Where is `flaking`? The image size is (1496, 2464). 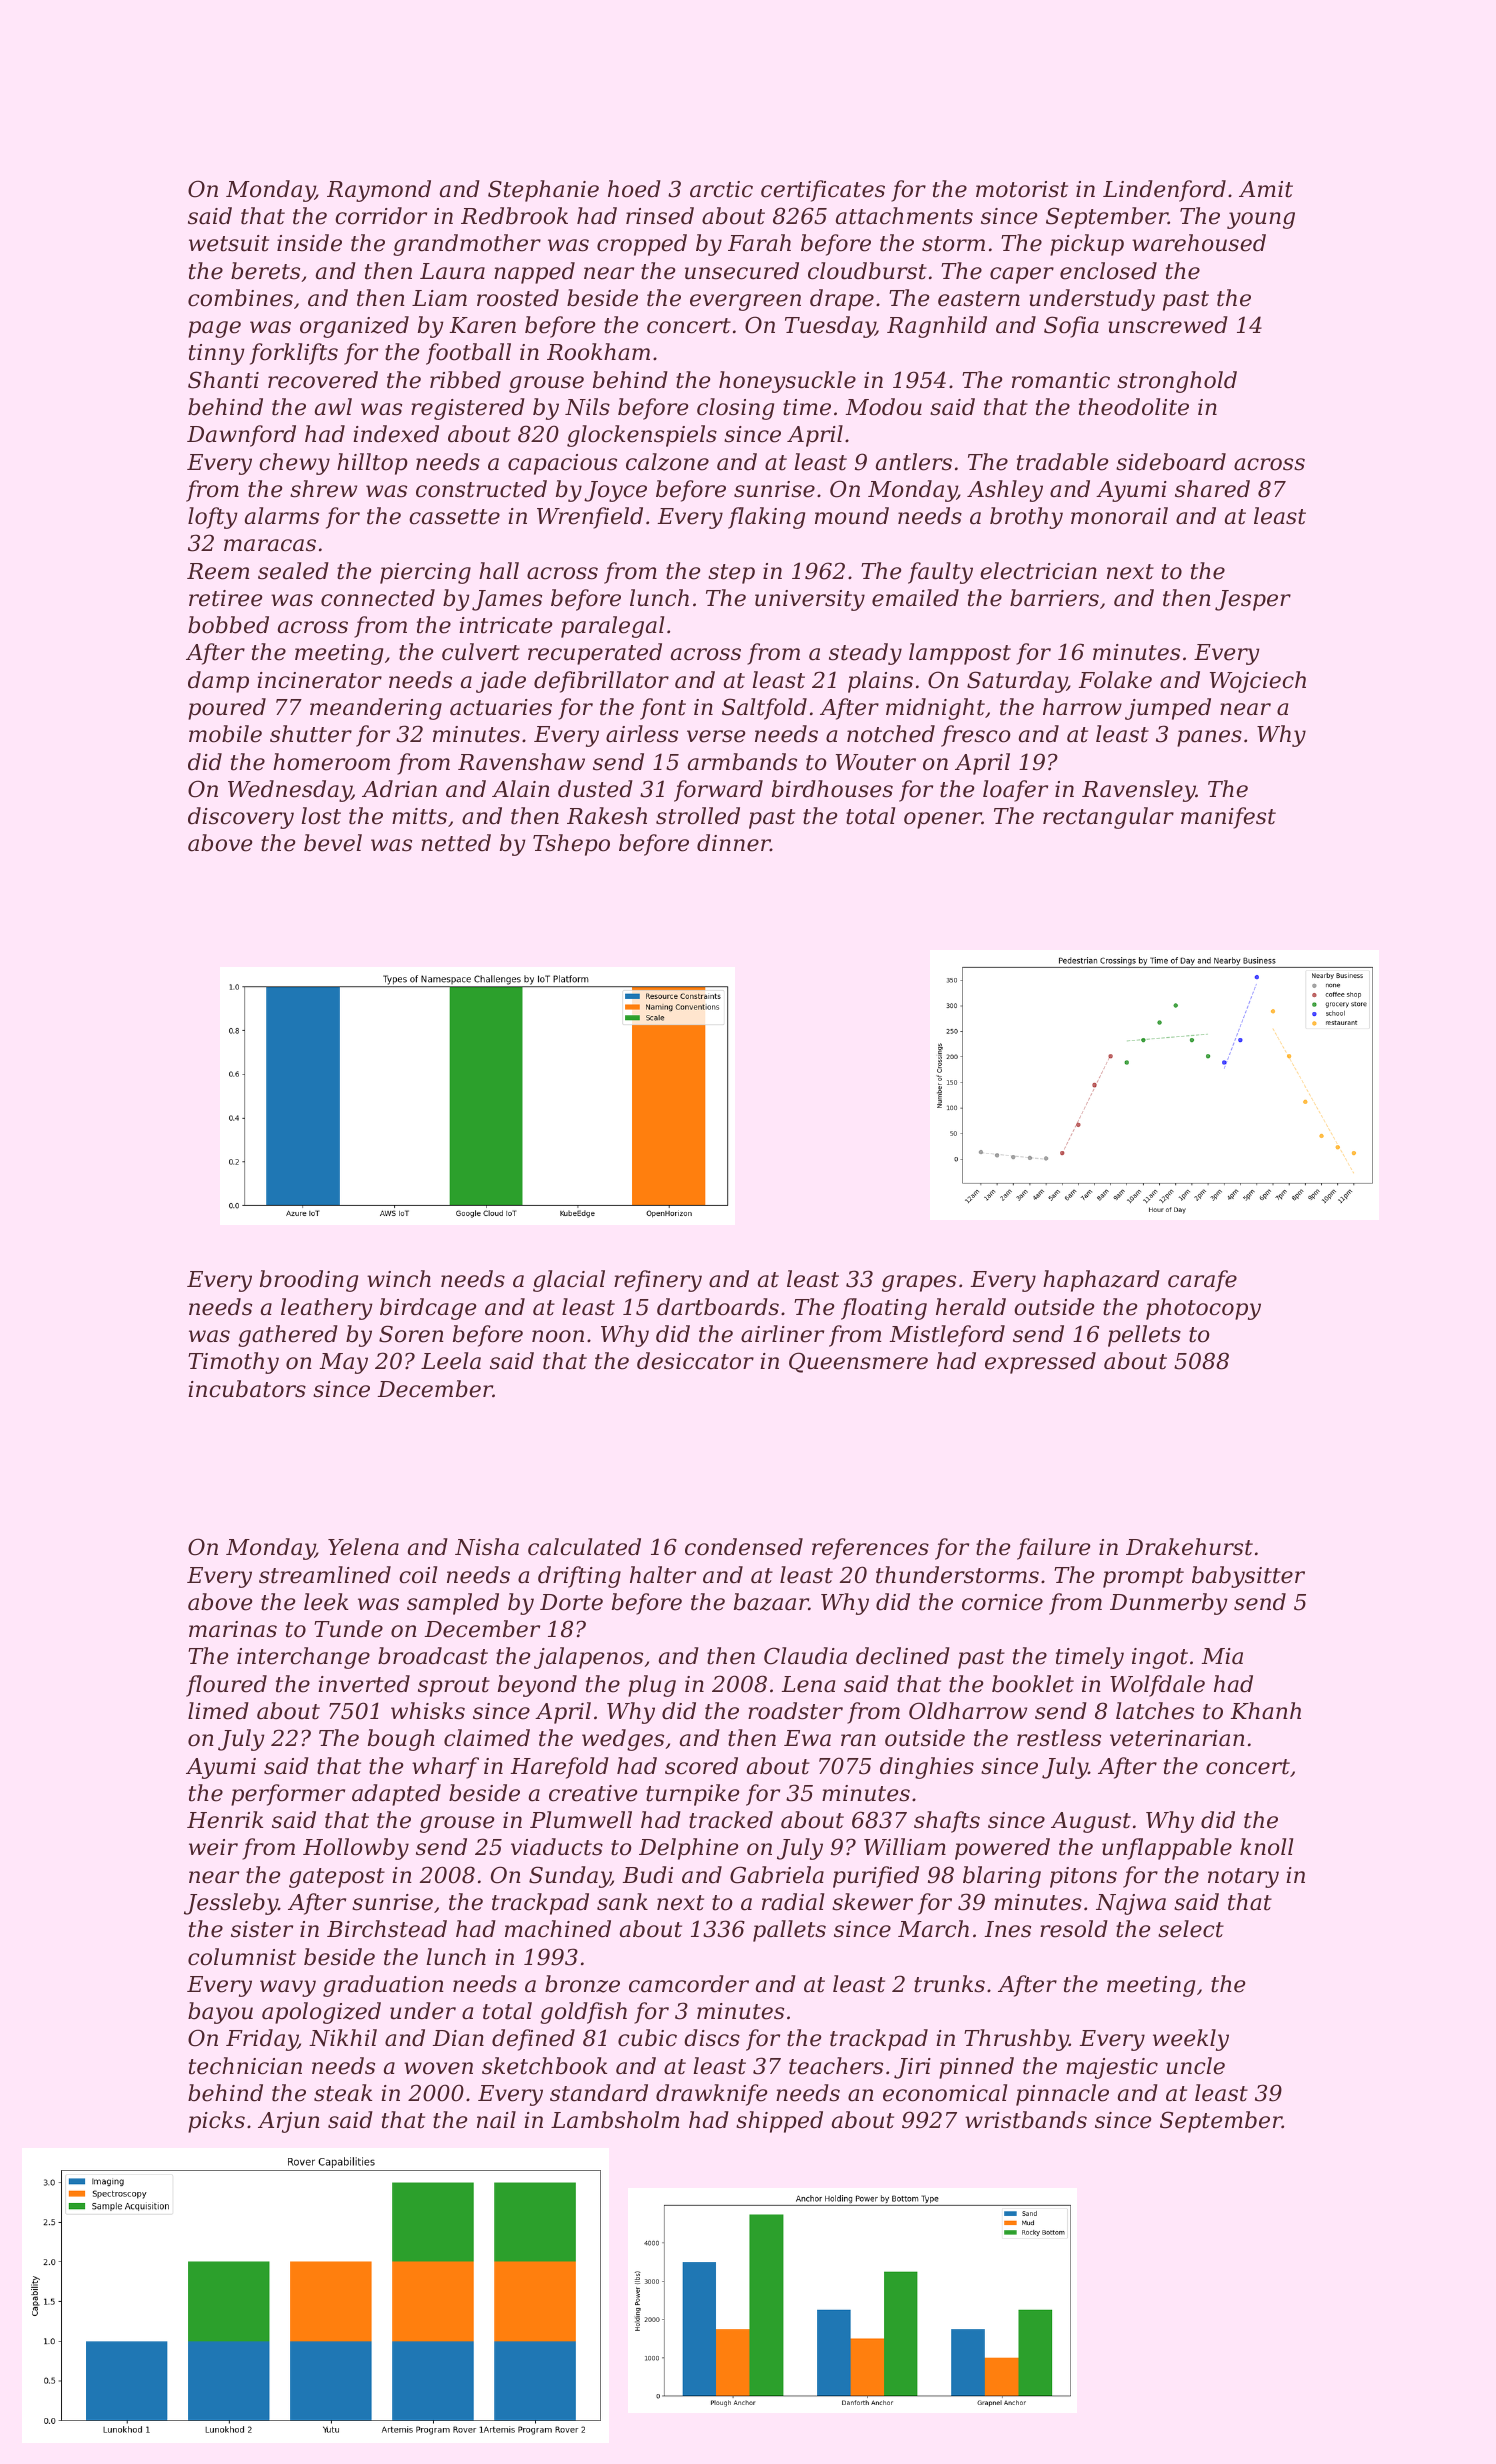
flaking is located at coordinates (766, 518).
